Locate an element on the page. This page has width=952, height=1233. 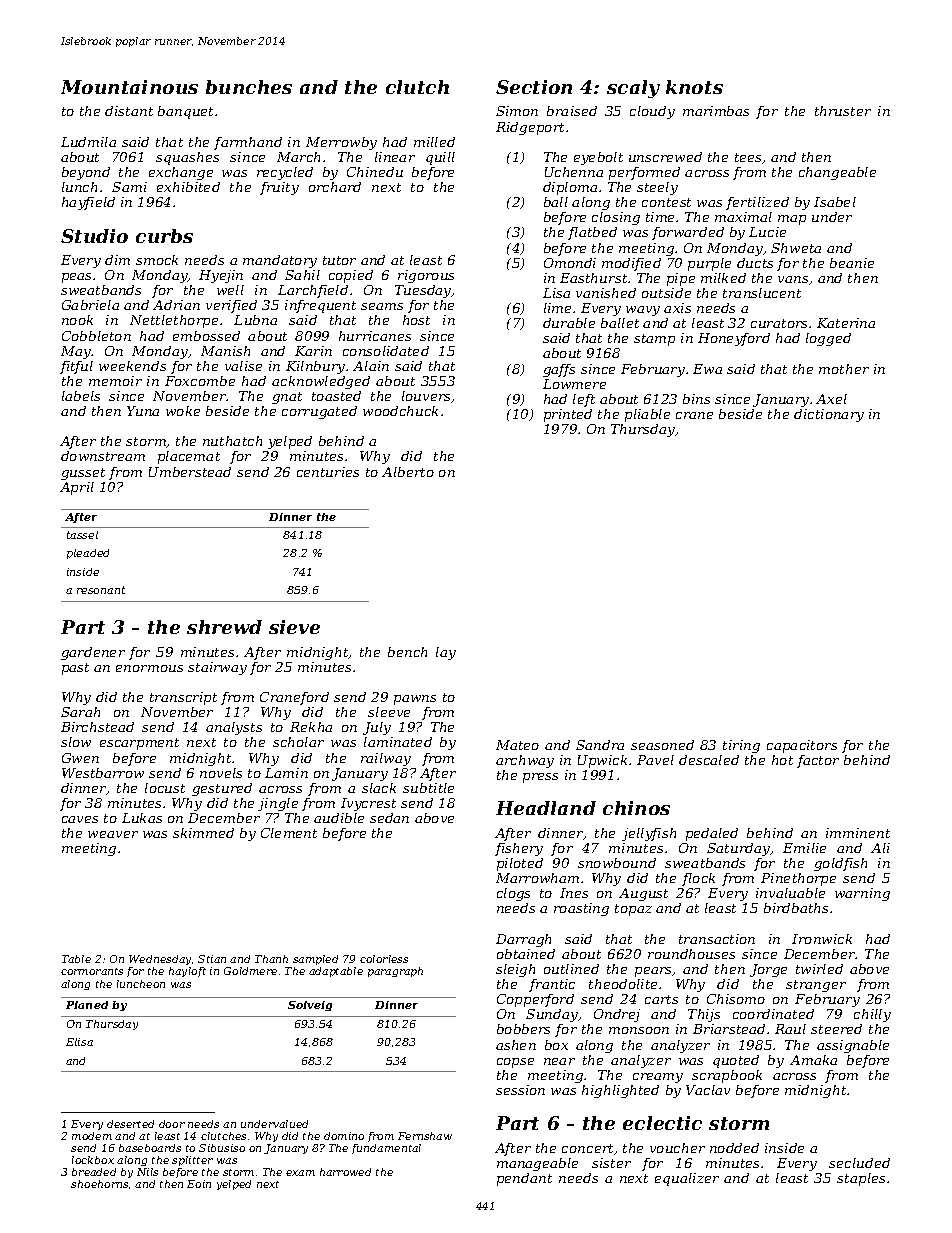
rigorous is located at coordinates (426, 276).
